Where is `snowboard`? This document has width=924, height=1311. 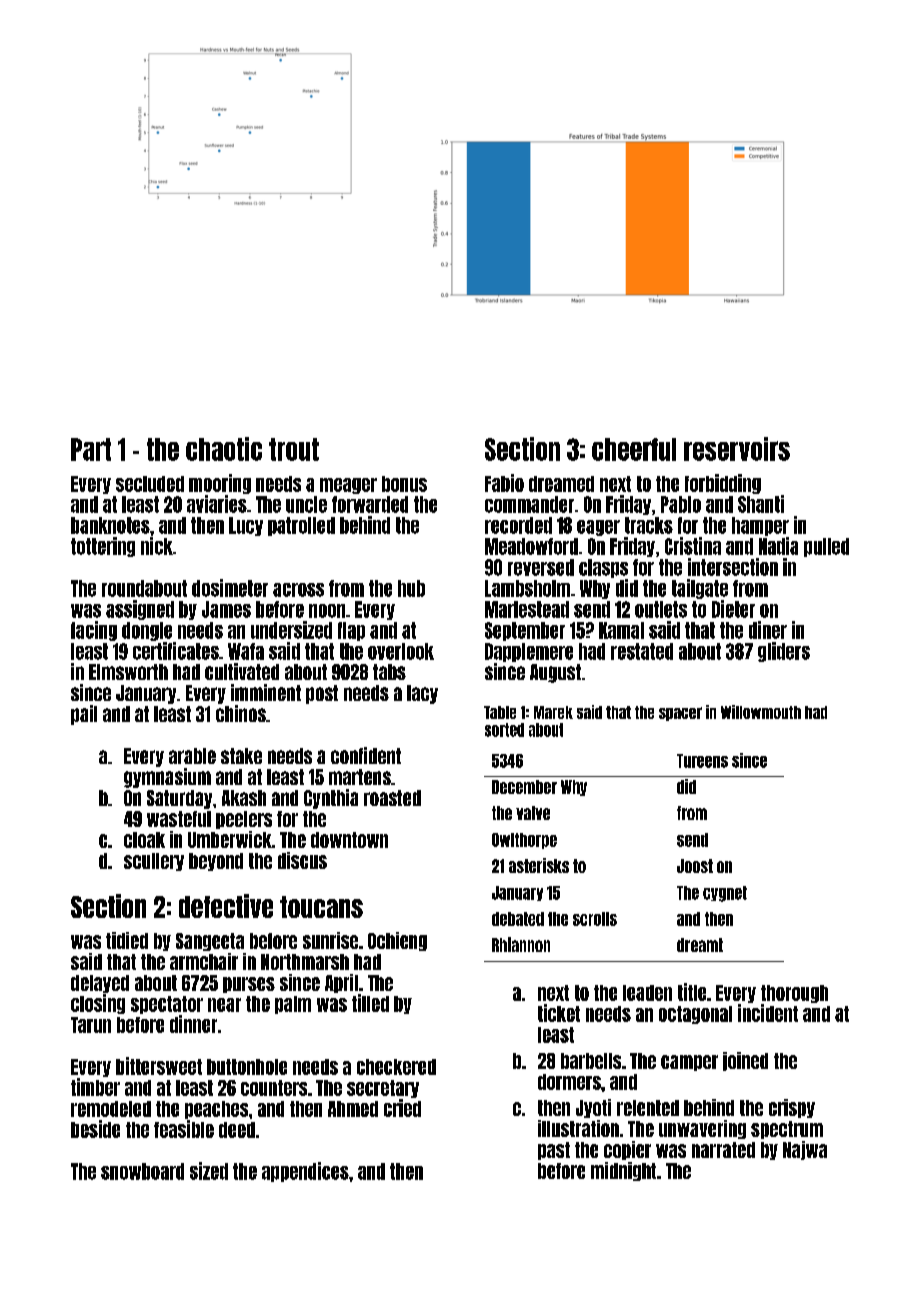 snowboard is located at coordinates (142, 1171).
